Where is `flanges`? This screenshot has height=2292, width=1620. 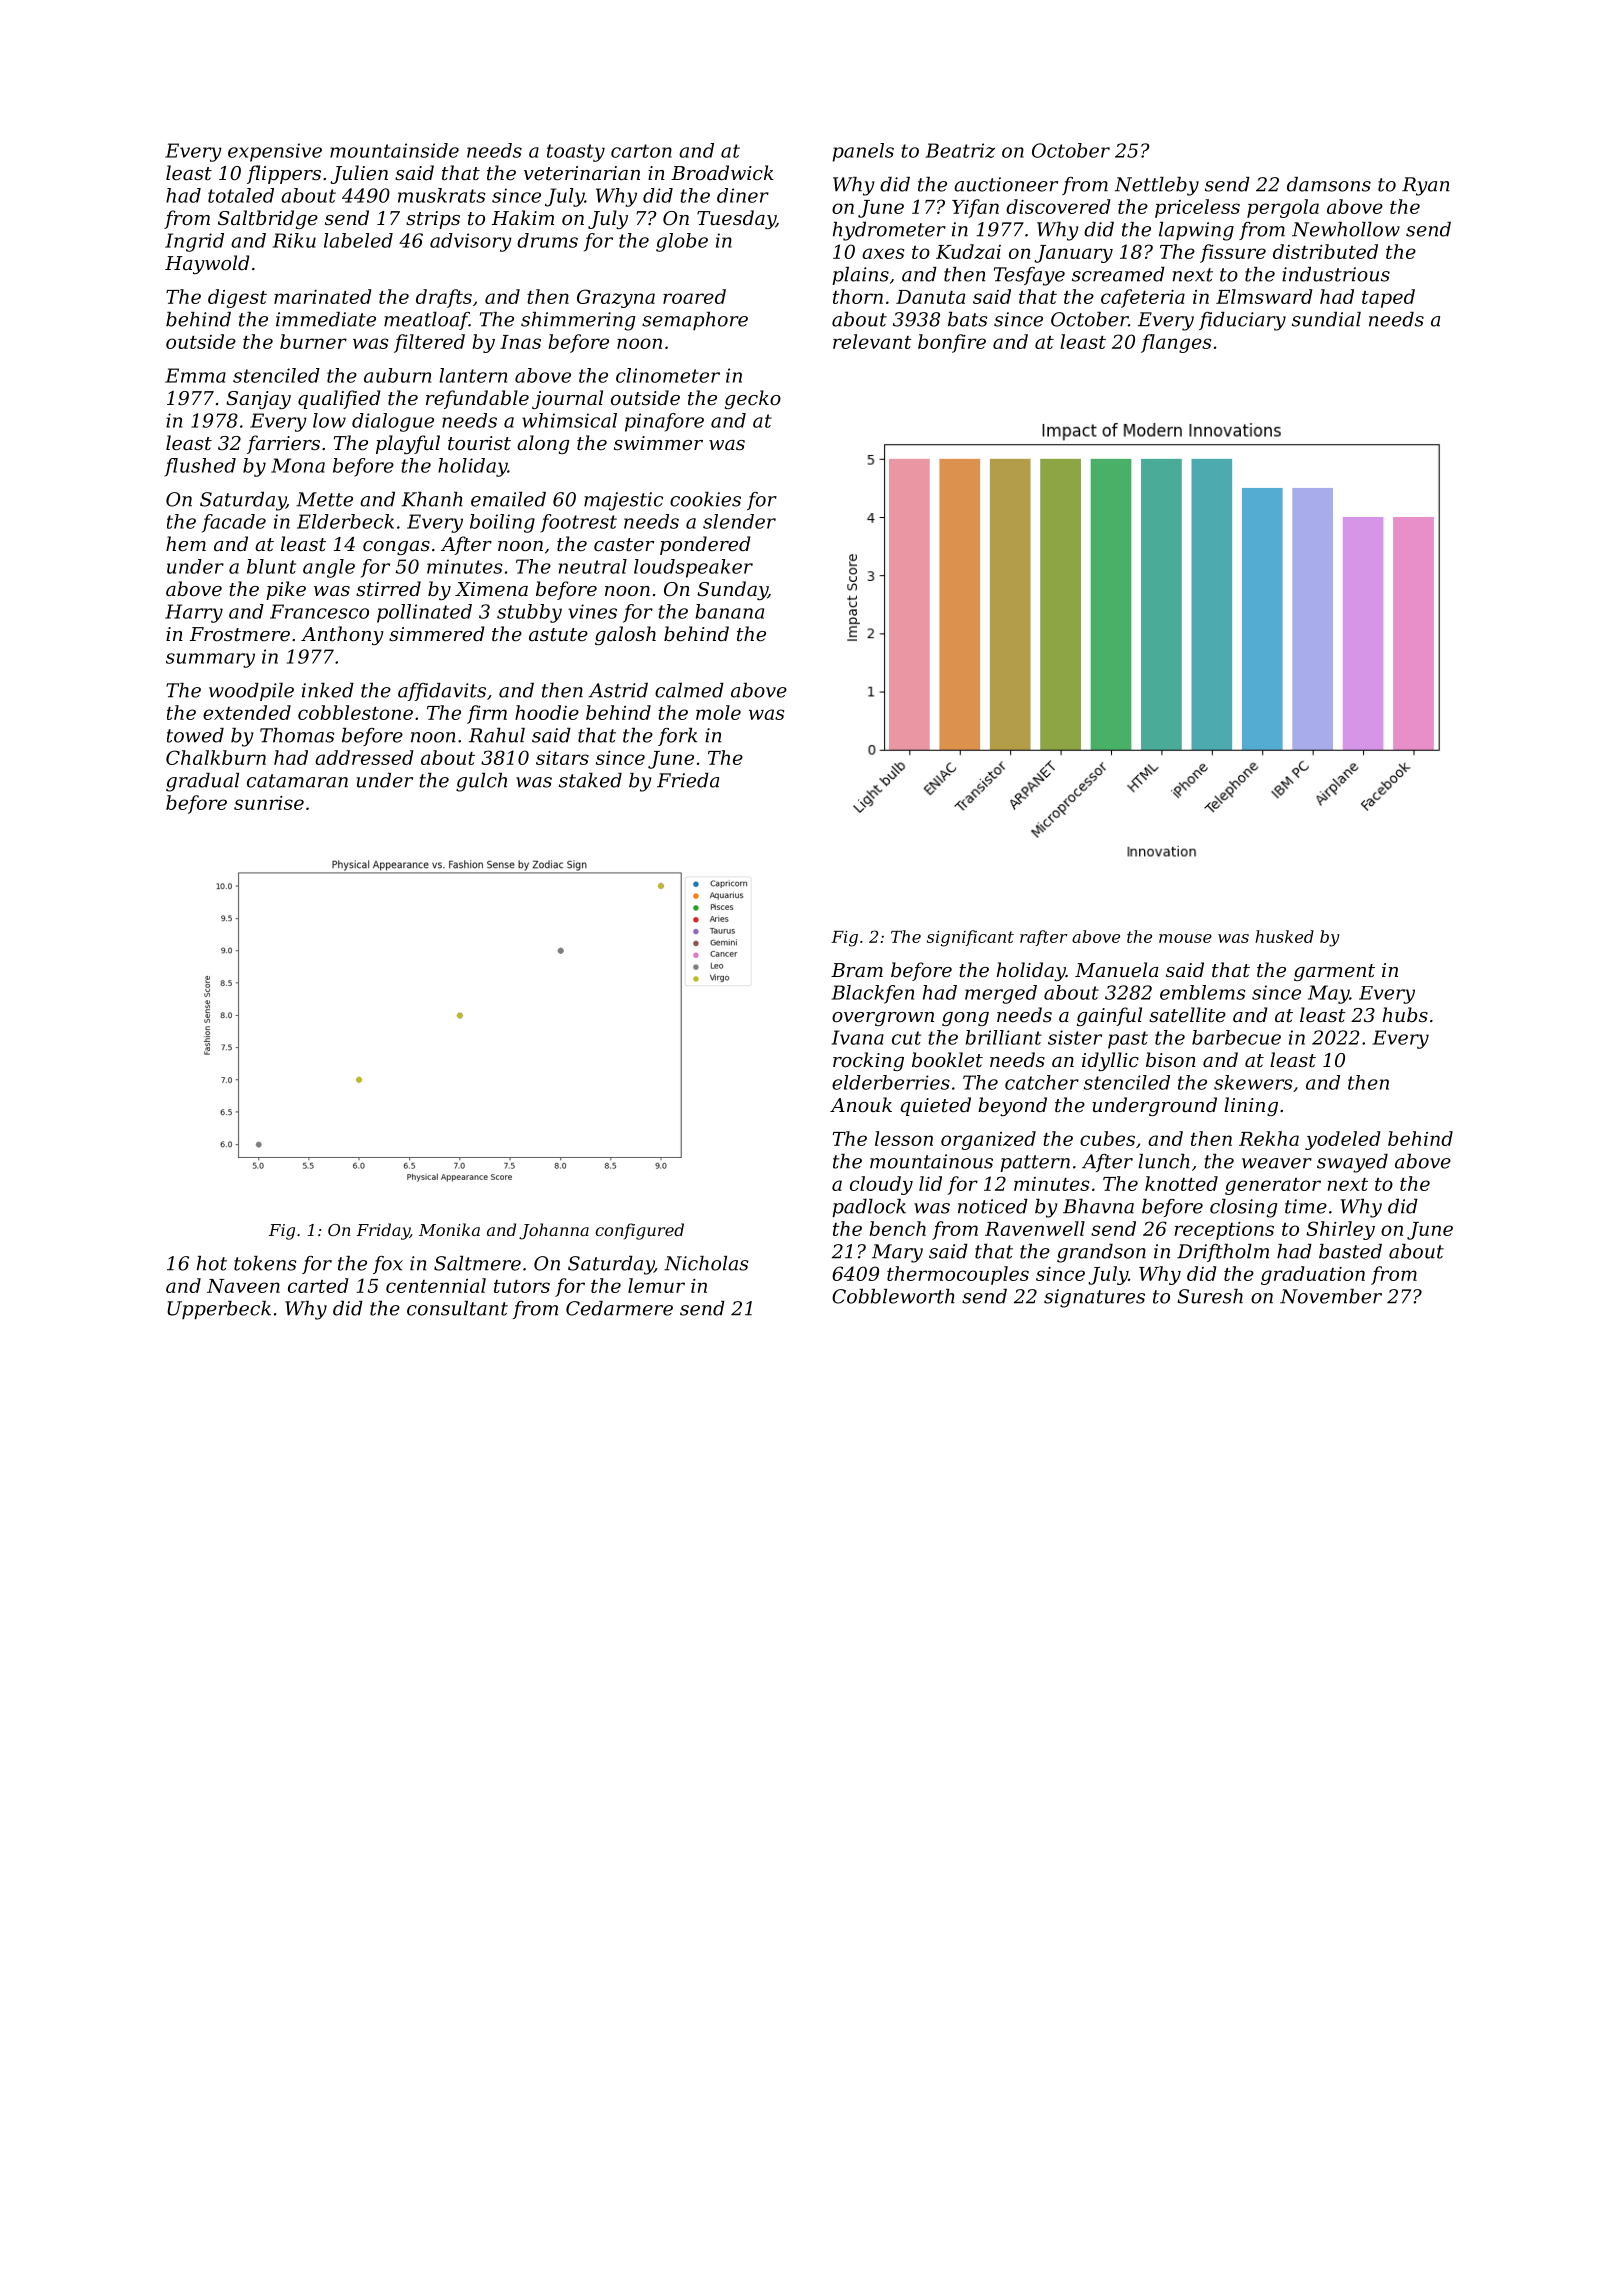
flanges is located at coordinates (1176, 343).
